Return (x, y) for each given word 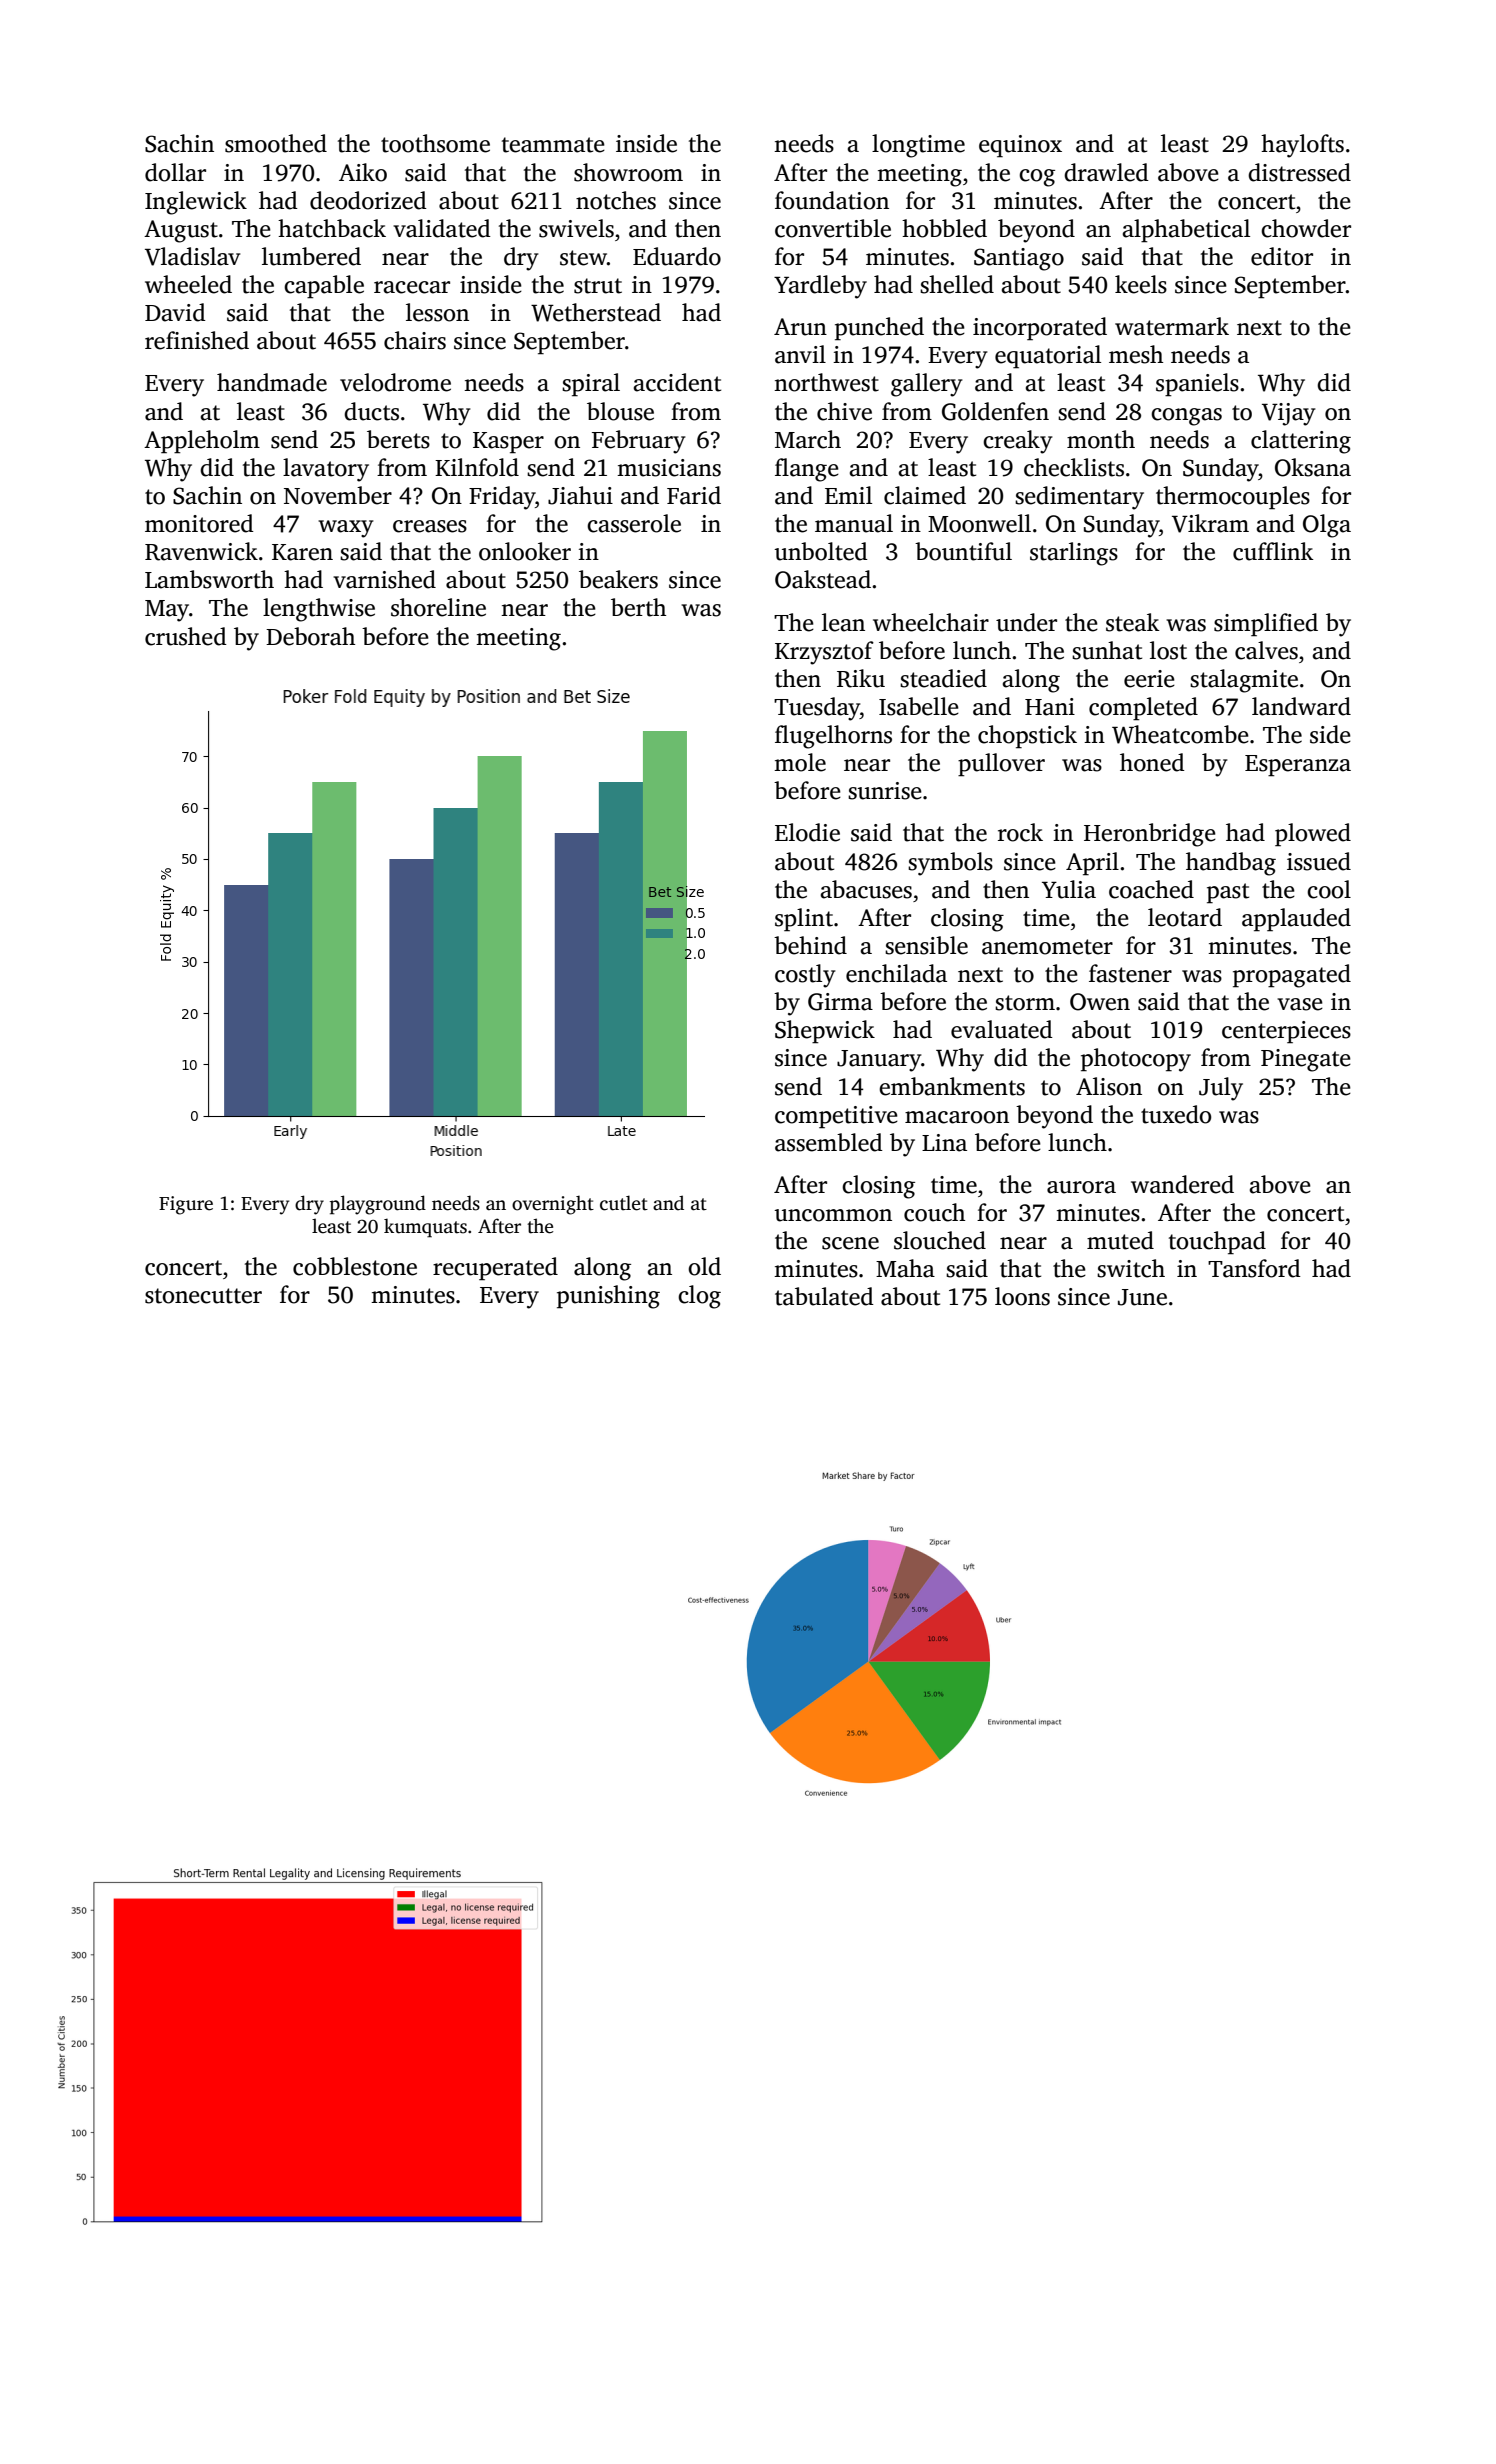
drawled (1106, 172)
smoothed (276, 143)
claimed (925, 495)
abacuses (866, 889)
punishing (608, 1297)
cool (1329, 889)
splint (804, 920)
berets (398, 439)
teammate (553, 145)
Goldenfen (995, 411)
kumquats (425, 1228)
